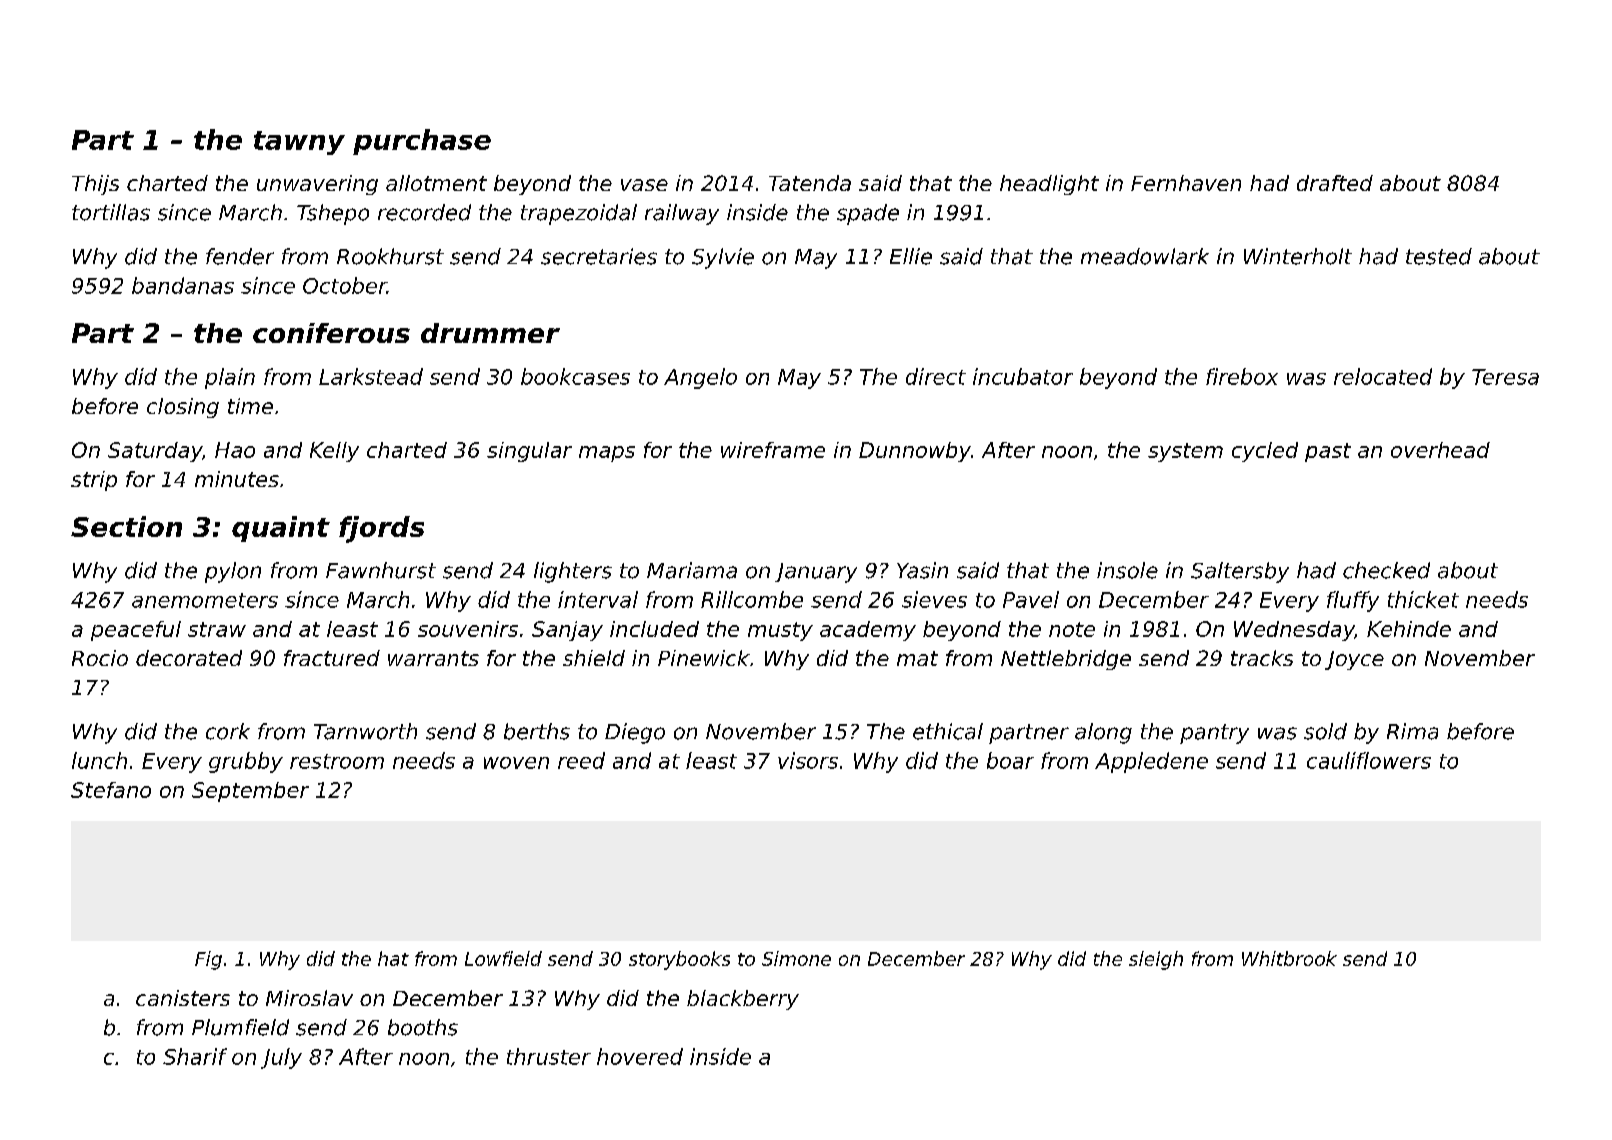 The height and width of the screenshot is (1140, 1612). What do you see at coordinates (299, 143) in the screenshot?
I see `tawny` at bounding box center [299, 143].
